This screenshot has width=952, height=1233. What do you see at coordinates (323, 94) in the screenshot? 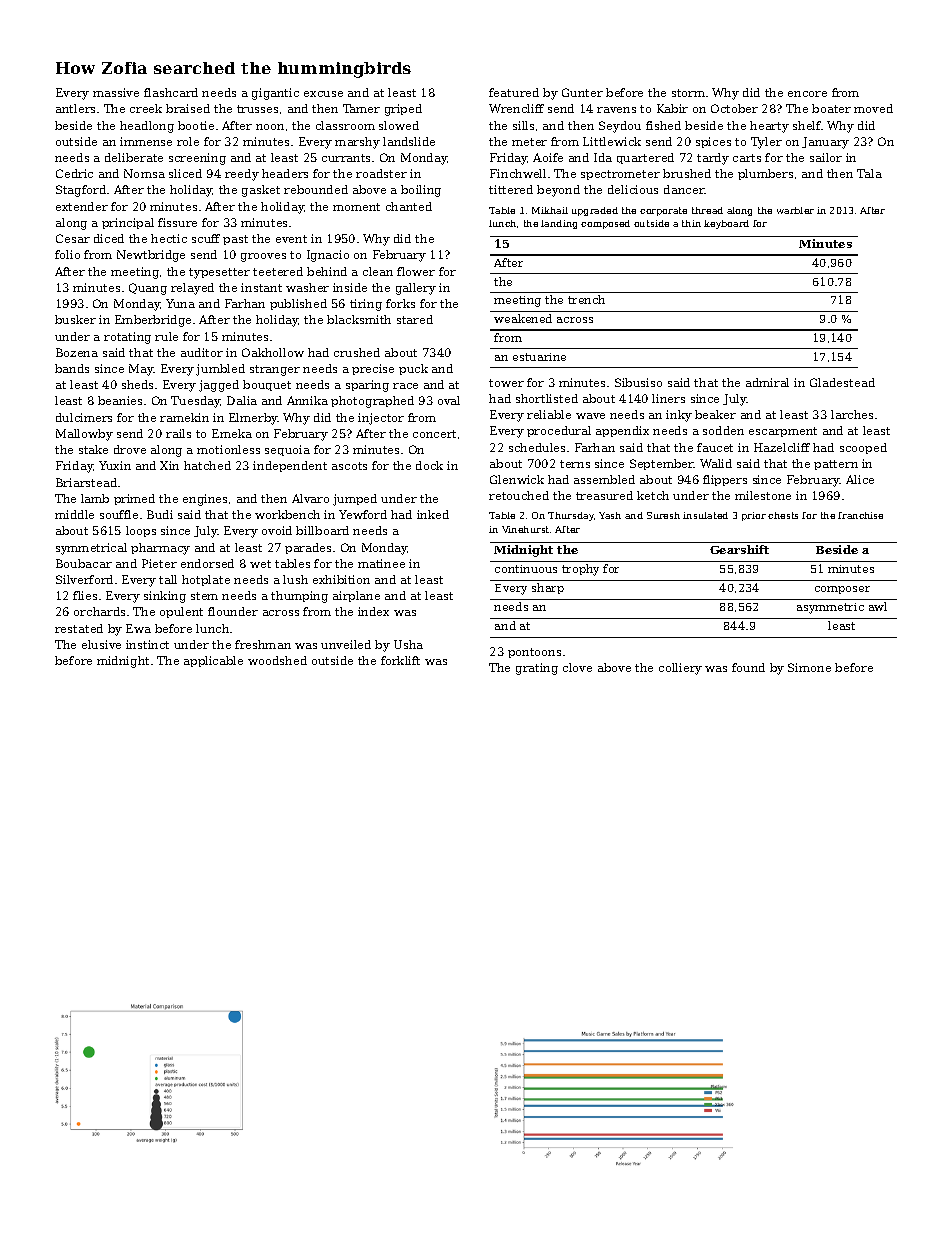
I see `excuse` at bounding box center [323, 94].
